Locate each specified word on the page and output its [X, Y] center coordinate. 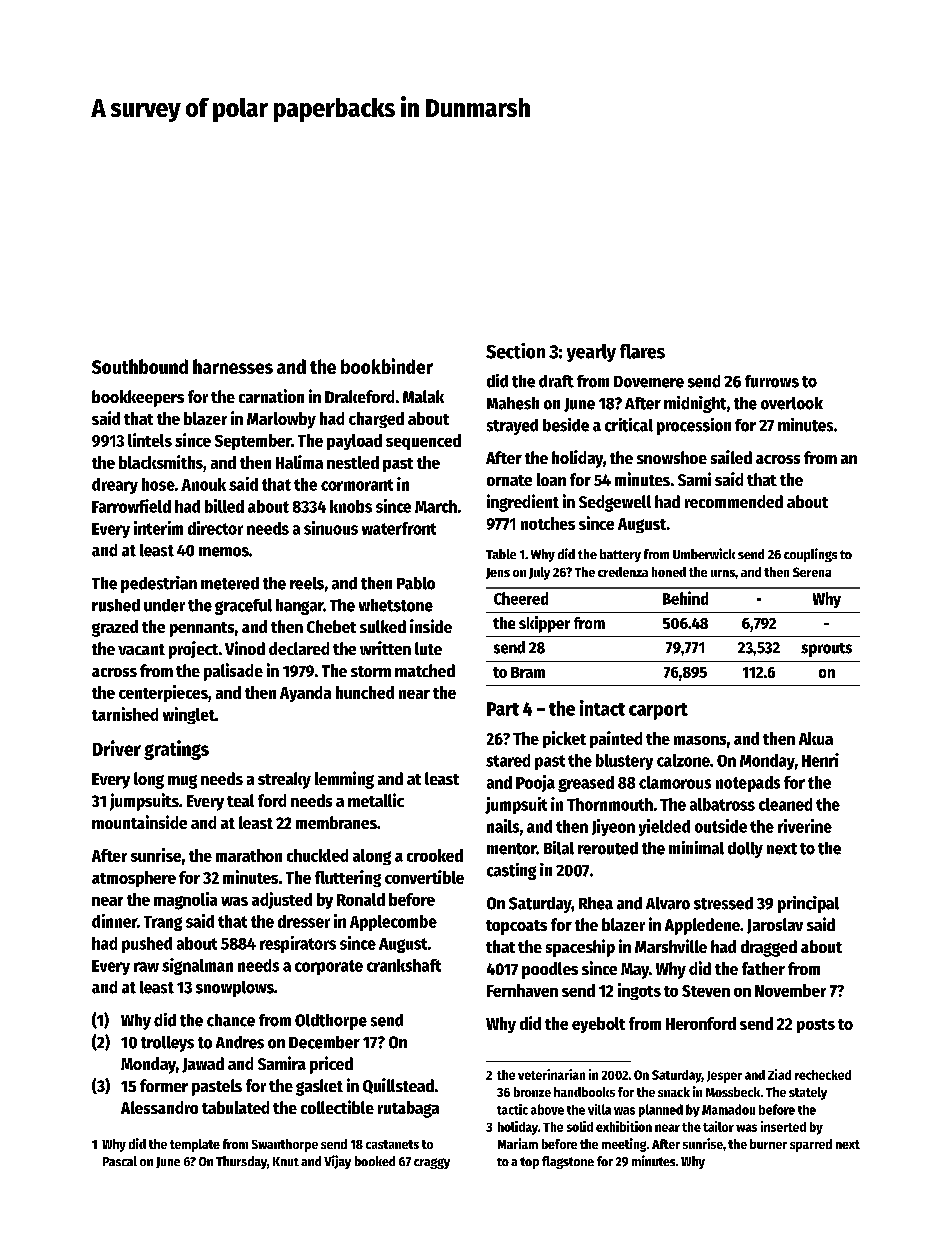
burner [768, 1144]
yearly [591, 353]
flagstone [568, 1162]
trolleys [167, 1044]
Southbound [140, 366]
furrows [772, 381]
